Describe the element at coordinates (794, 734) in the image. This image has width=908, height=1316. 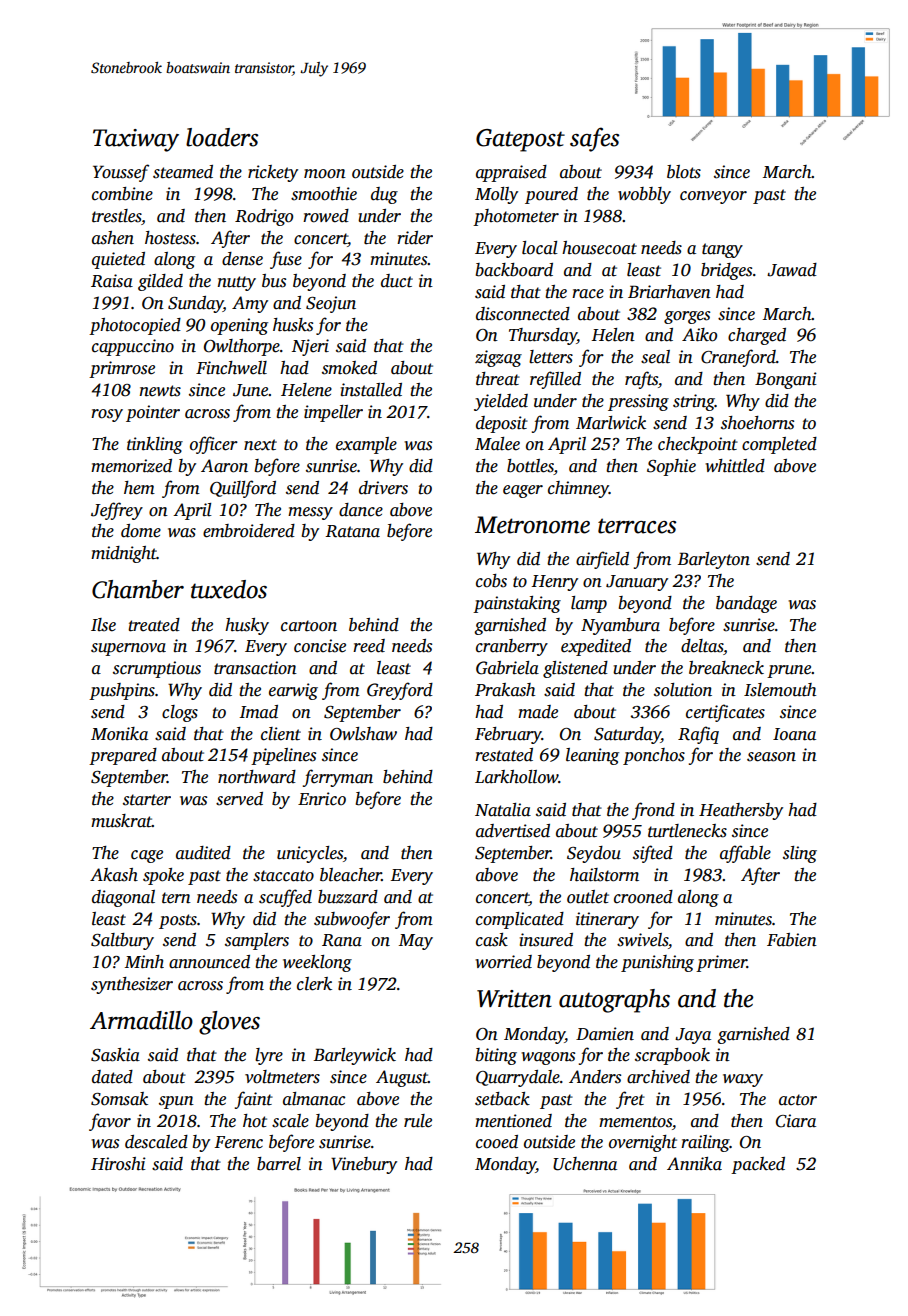
I see `Ioana` at that location.
